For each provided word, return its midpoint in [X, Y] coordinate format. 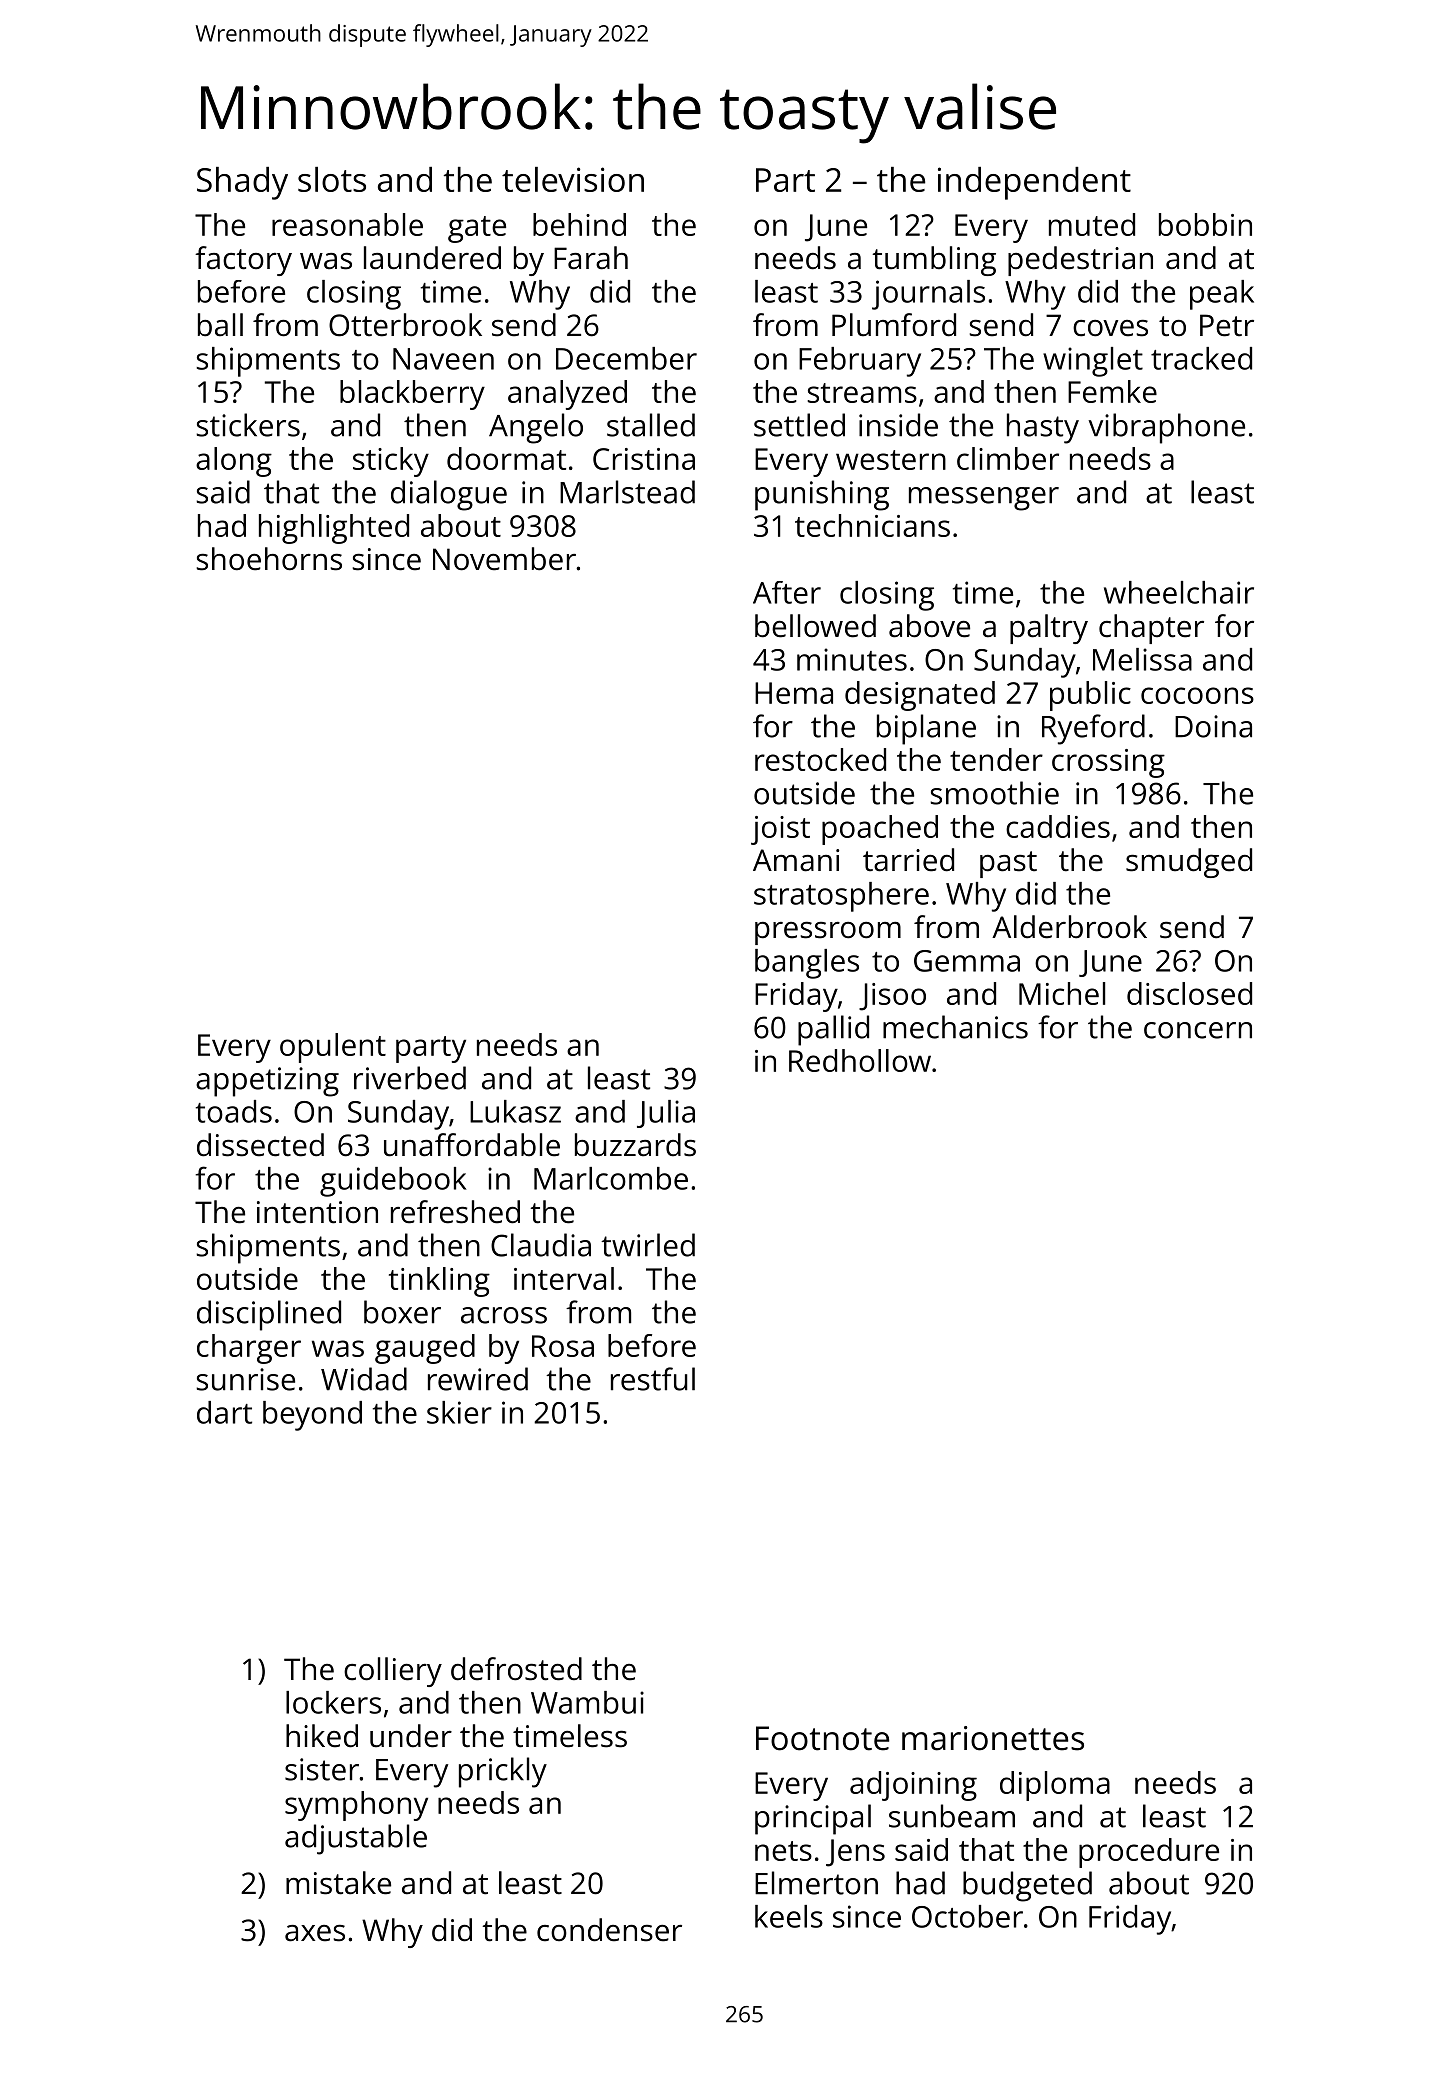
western [891, 460]
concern [1198, 1030]
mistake [338, 1883]
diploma [1055, 1786]
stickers [248, 425]
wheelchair [1179, 592]
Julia [666, 1114]
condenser [609, 1930]
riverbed [410, 1078]
